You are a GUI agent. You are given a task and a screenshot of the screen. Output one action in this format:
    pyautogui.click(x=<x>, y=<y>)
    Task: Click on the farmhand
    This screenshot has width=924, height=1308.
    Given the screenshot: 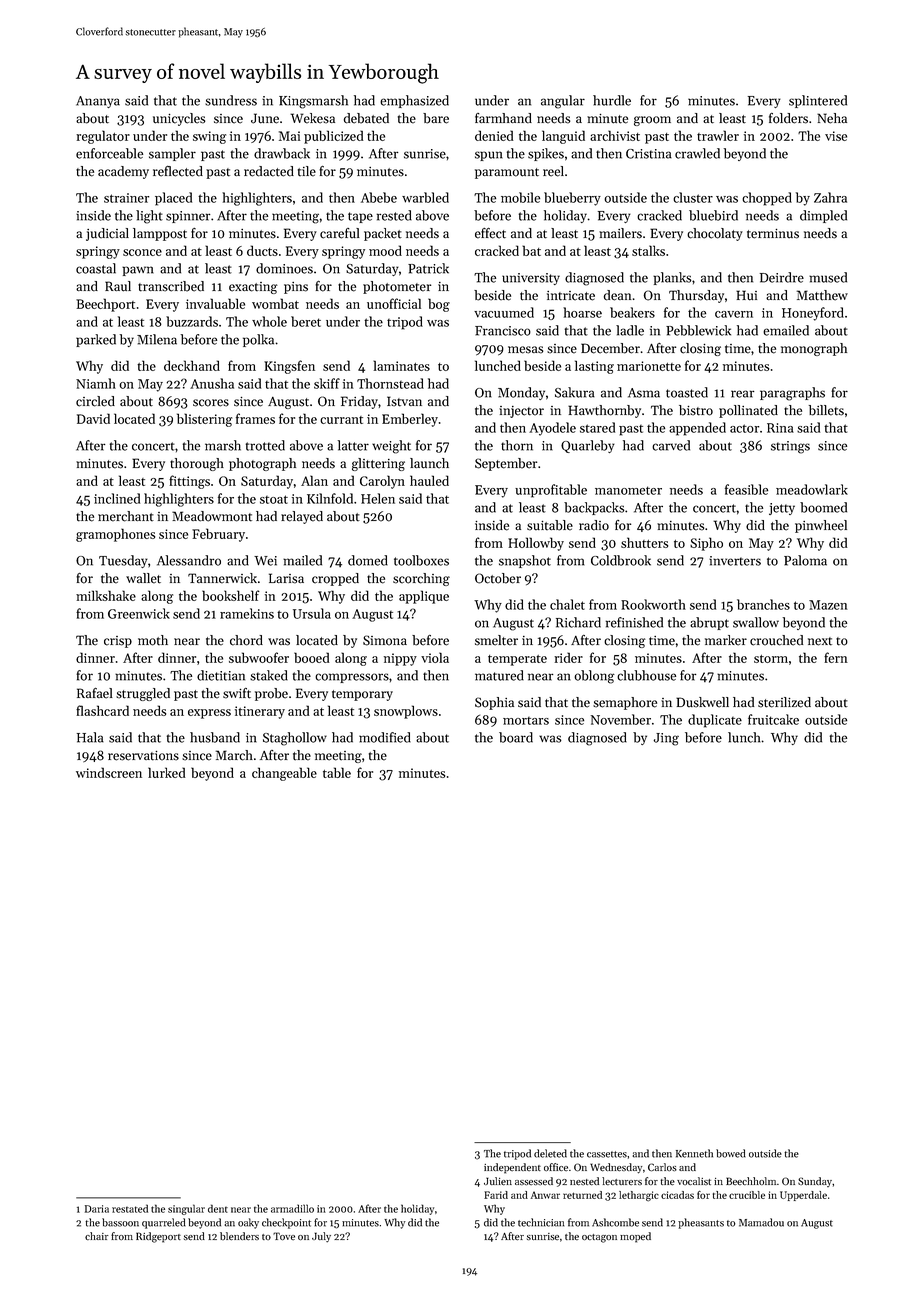 What is the action you would take?
    pyautogui.click(x=503, y=118)
